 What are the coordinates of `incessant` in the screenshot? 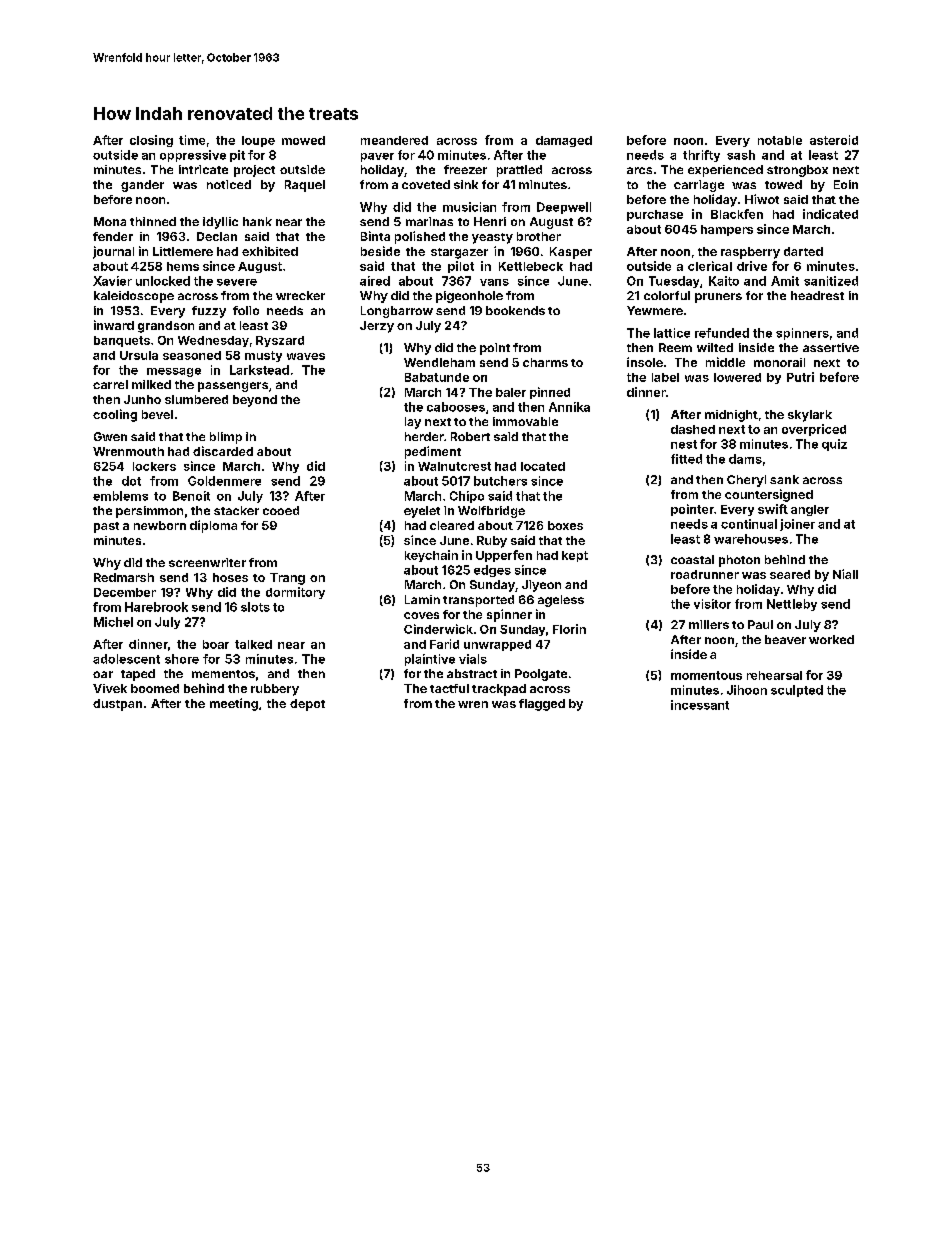 It's located at (700, 705).
